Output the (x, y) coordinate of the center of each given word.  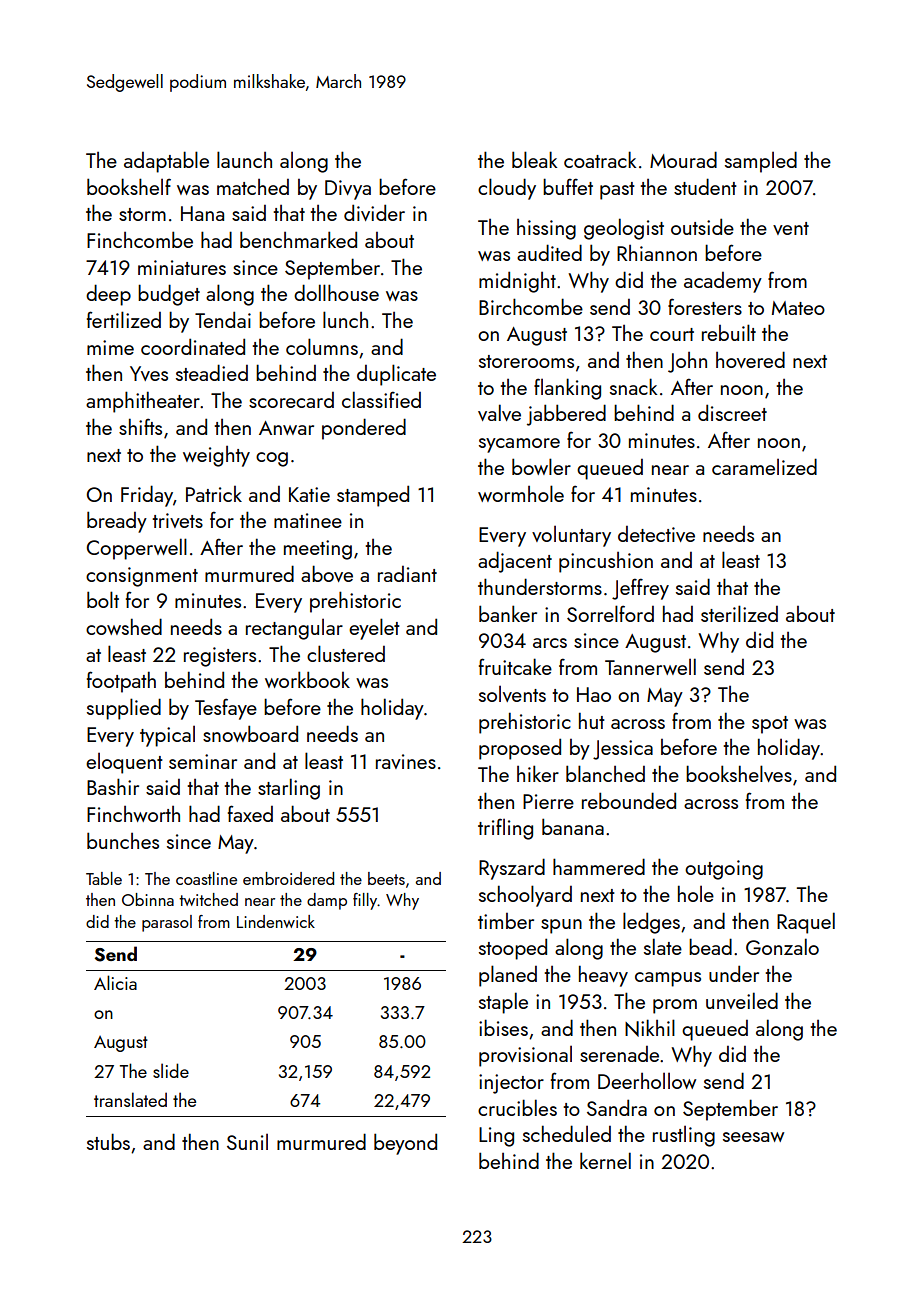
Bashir (113, 786)
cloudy (507, 189)
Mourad (683, 159)
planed (508, 976)
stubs (108, 1141)
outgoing (724, 870)
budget (169, 295)
